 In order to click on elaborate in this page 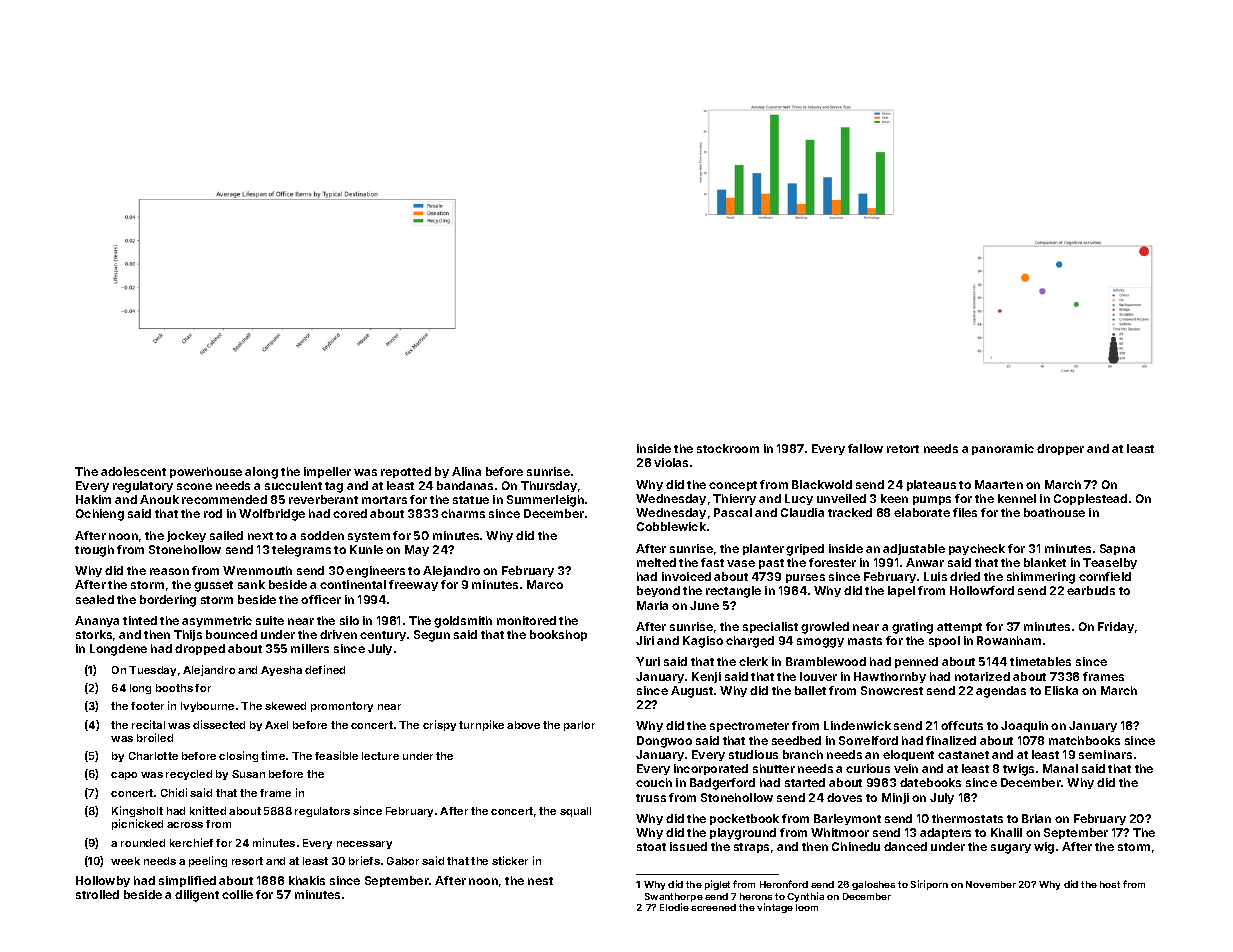, I will do `click(922, 512)`.
